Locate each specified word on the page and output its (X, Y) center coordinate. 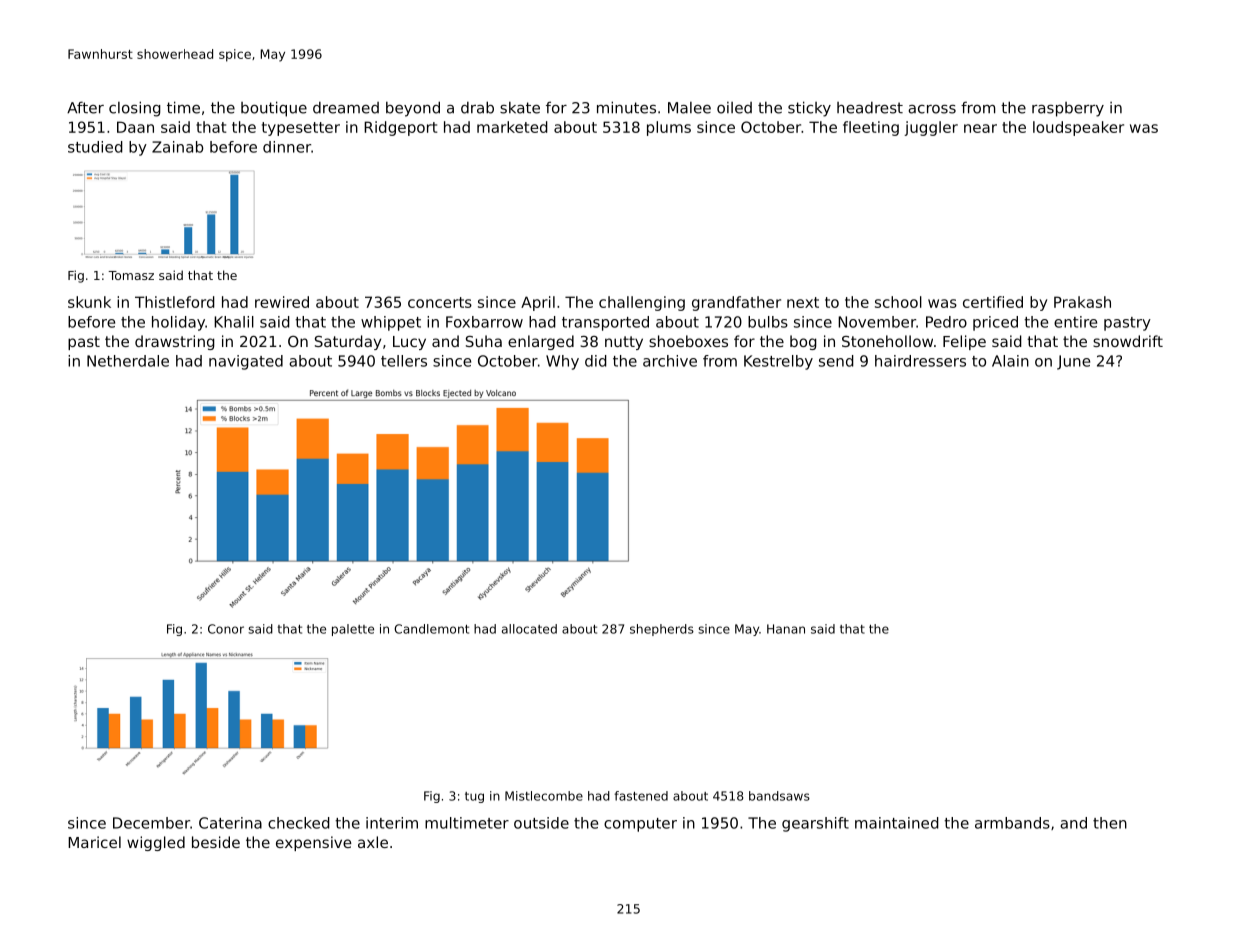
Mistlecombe (544, 796)
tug (474, 797)
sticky (809, 109)
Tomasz (131, 275)
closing (135, 109)
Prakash (1082, 302)
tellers (404, 361)
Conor (226, 629)
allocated (529, 629)
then (1110, 823)
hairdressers (920, 361)
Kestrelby (778, 362)
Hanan (786, 629)
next (803, 302)
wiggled (156, 843)
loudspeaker (1078, 128)
